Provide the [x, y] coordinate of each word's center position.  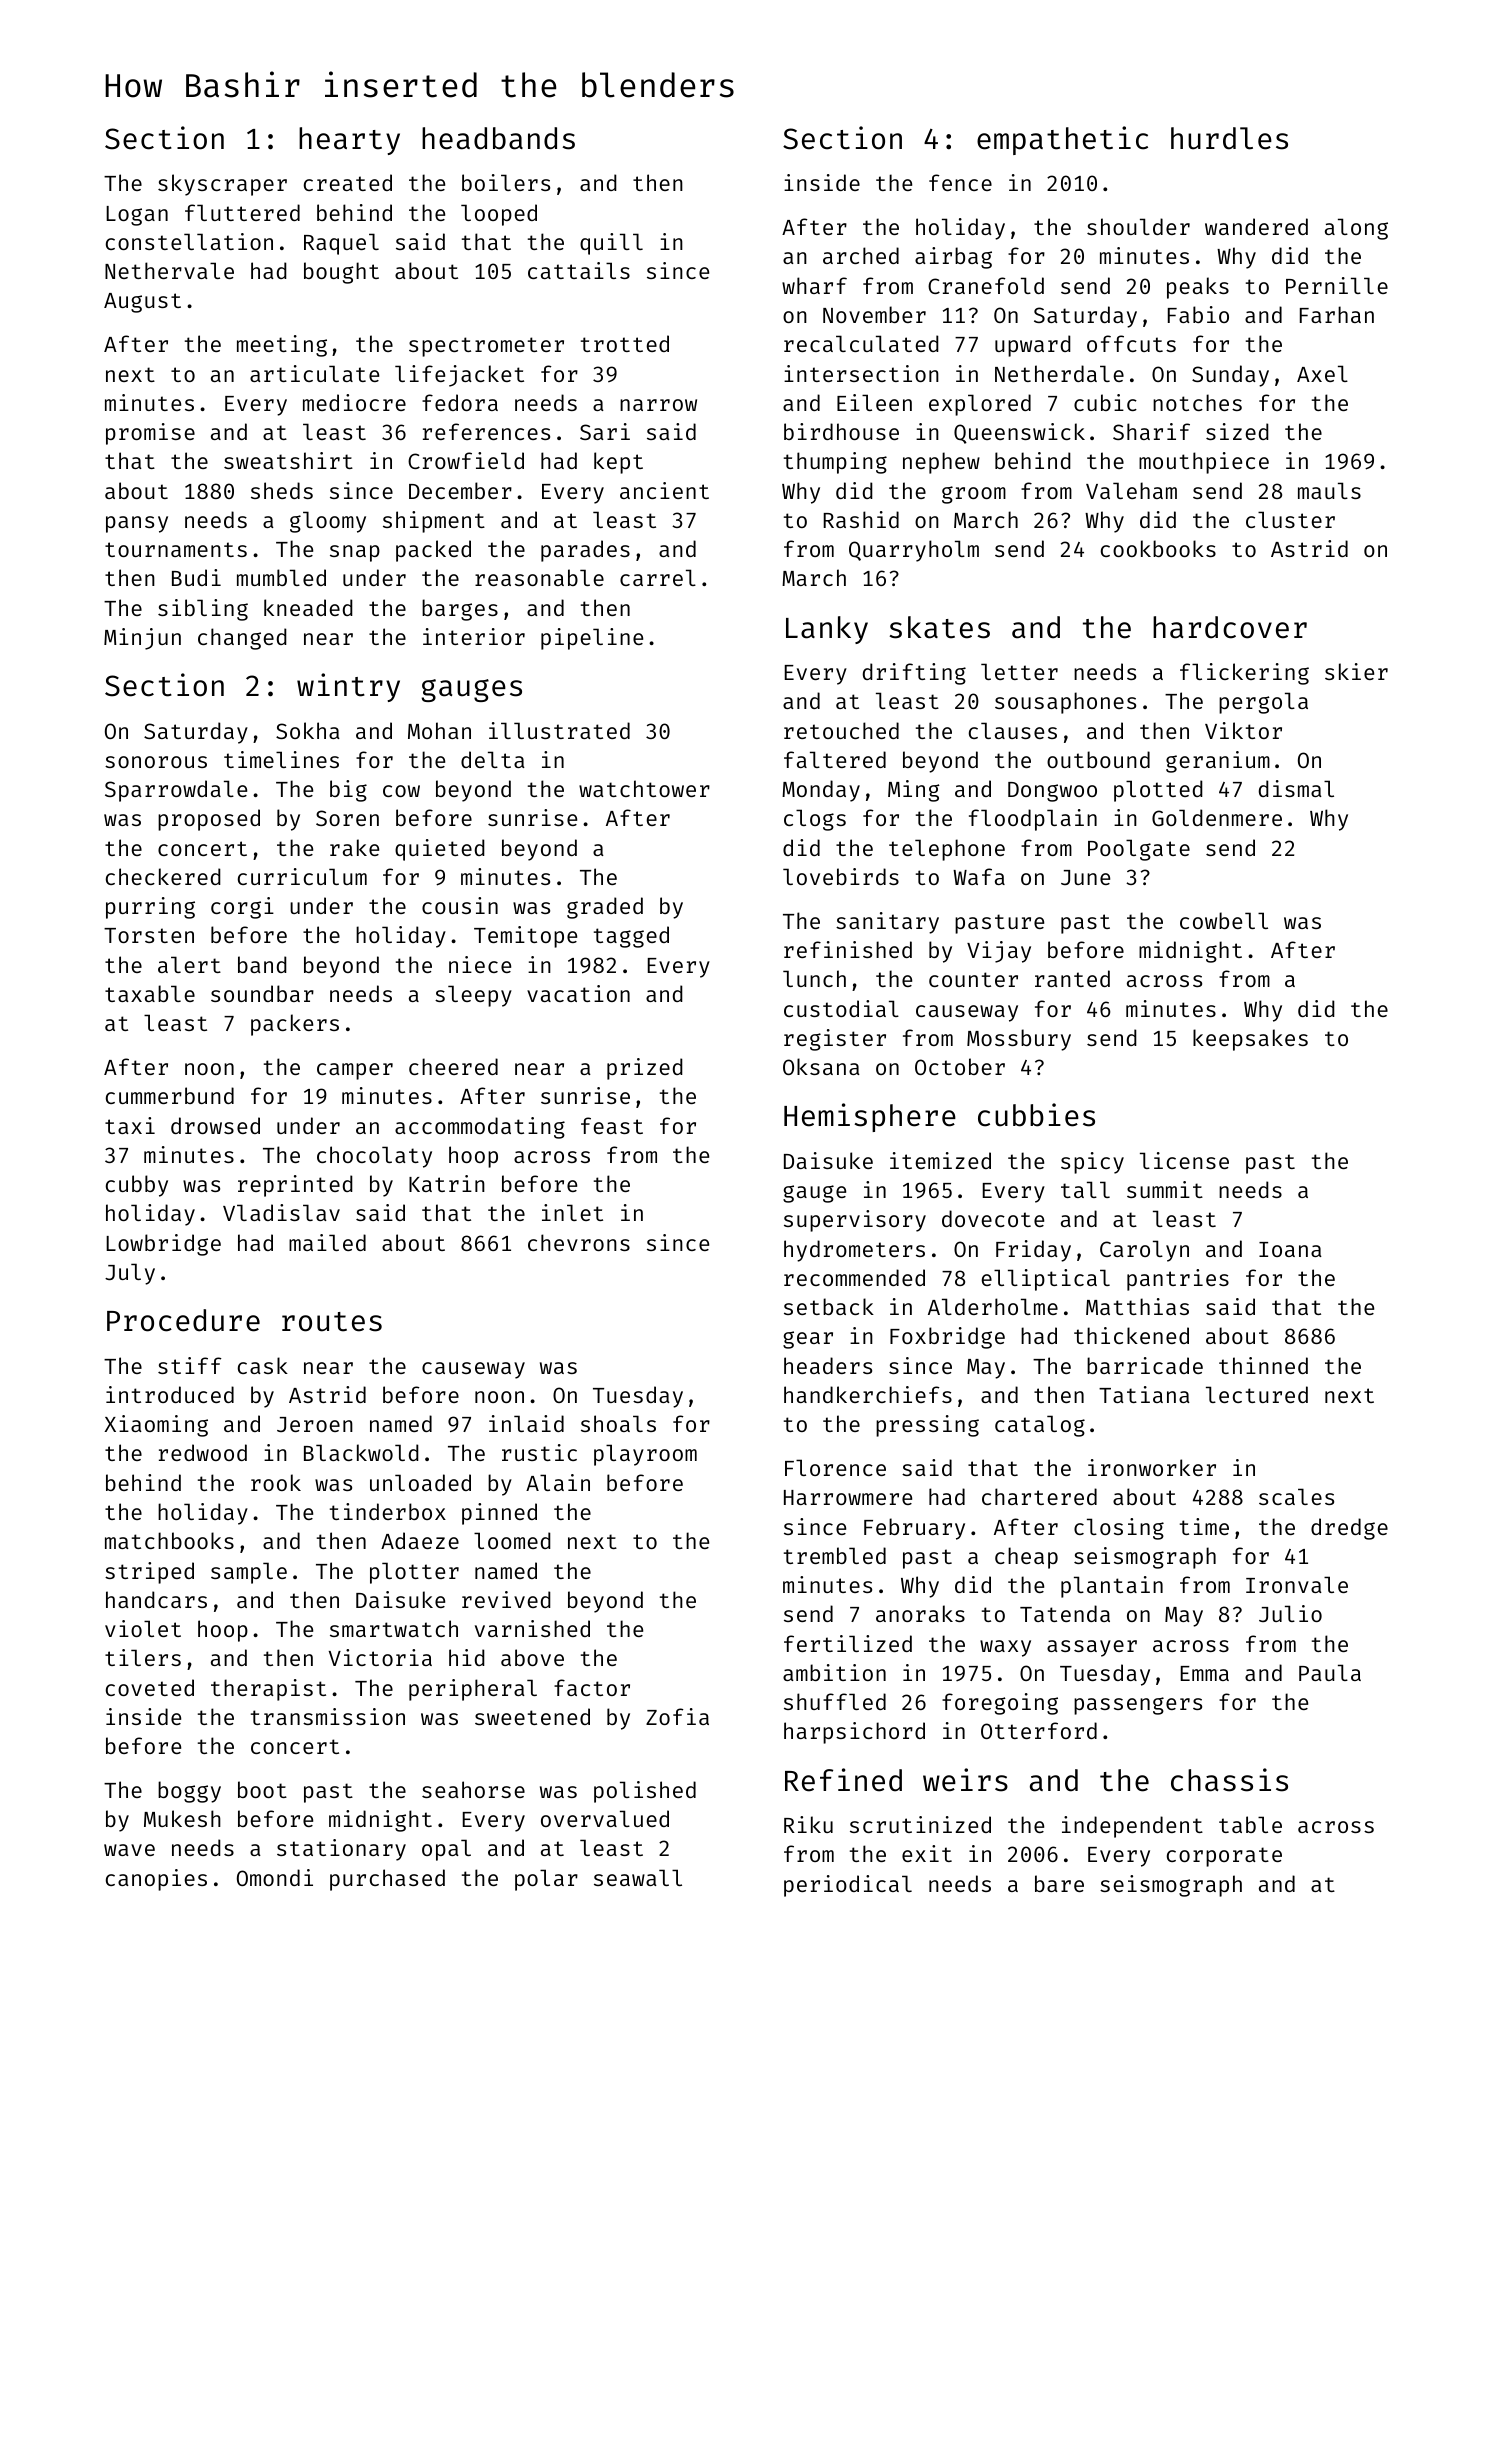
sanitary [887, 923]
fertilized [848, 1643]
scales [1296, 1496]
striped [149, 1573]
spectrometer [486, 347]
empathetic [1062, 140]
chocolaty [374, 1157]
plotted [1158, 791]
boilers [506, 182]
